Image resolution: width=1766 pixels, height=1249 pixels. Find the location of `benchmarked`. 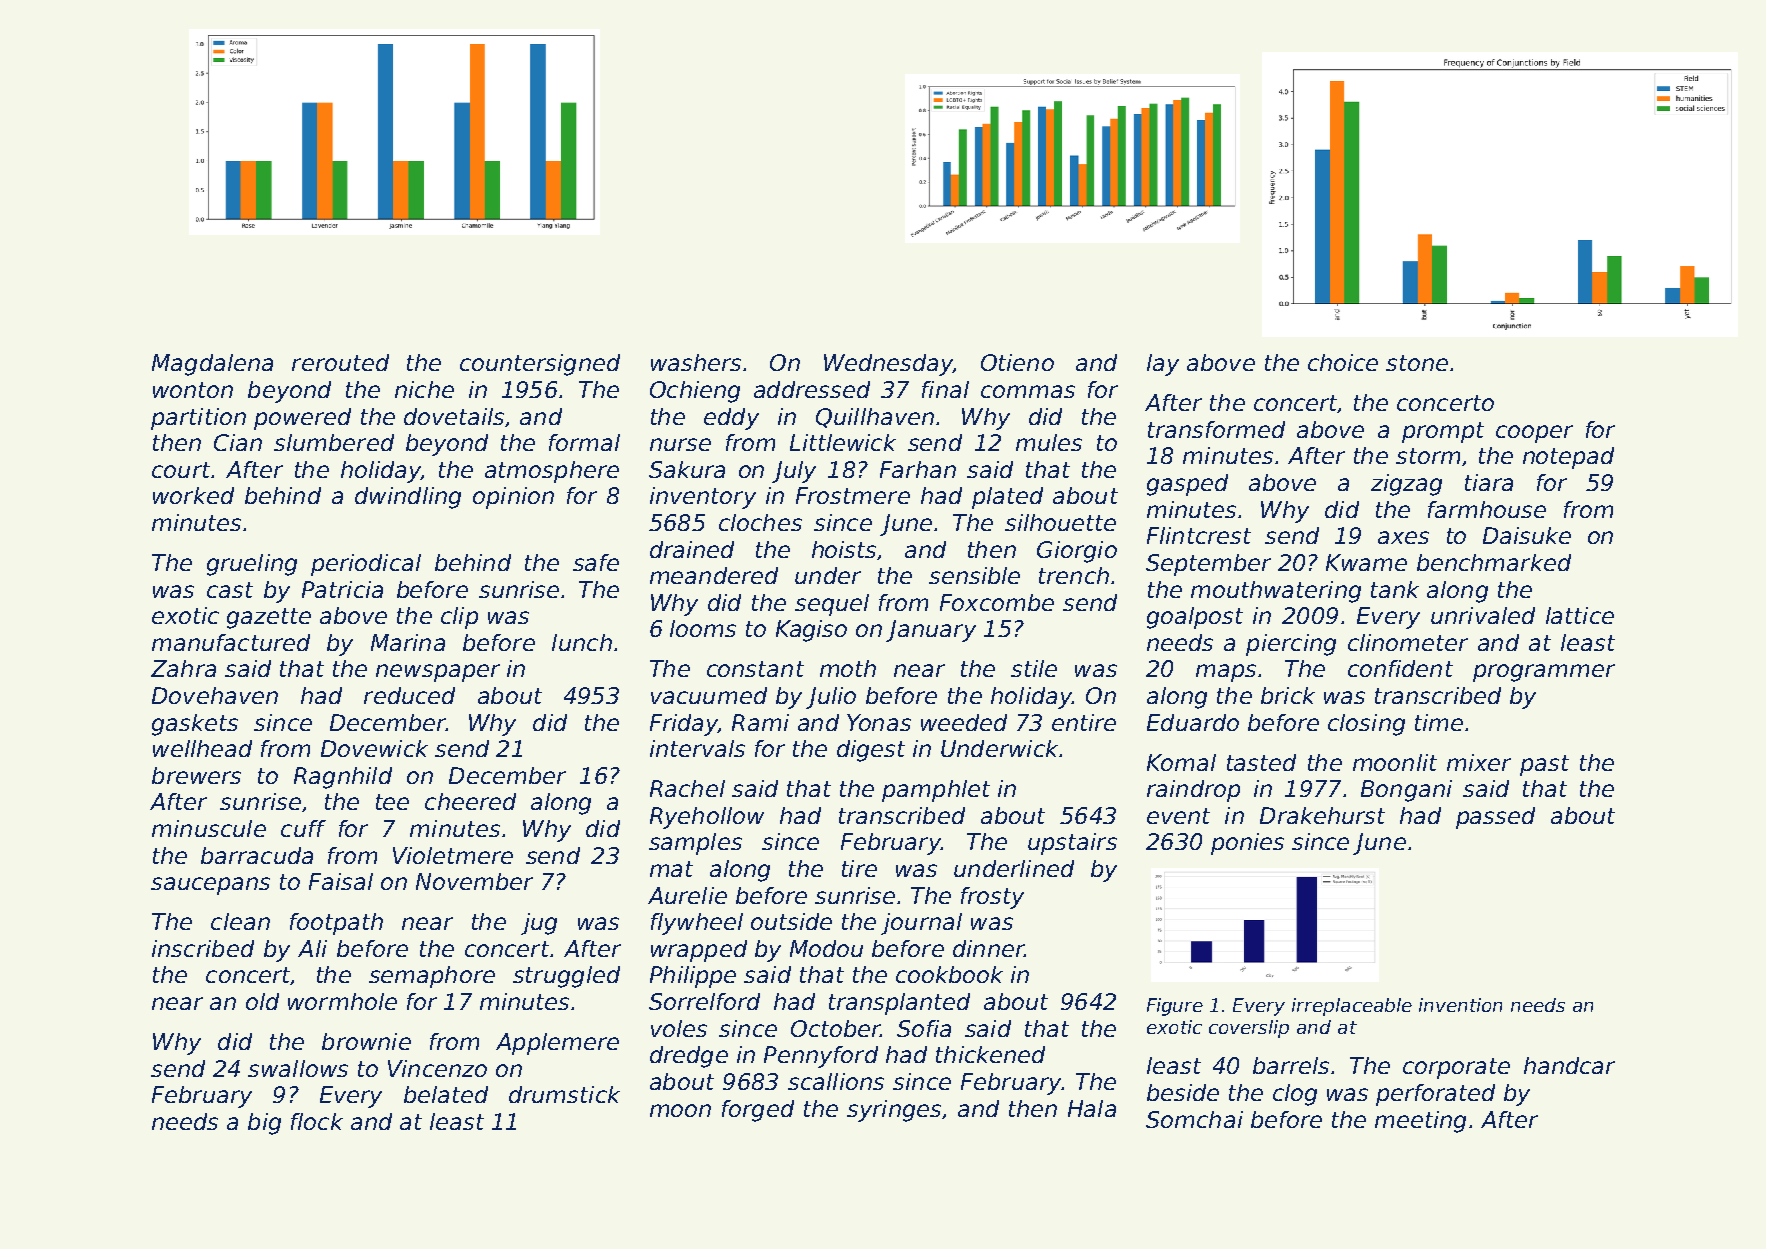

benchmarked is located at coordinates (1494, 562).
